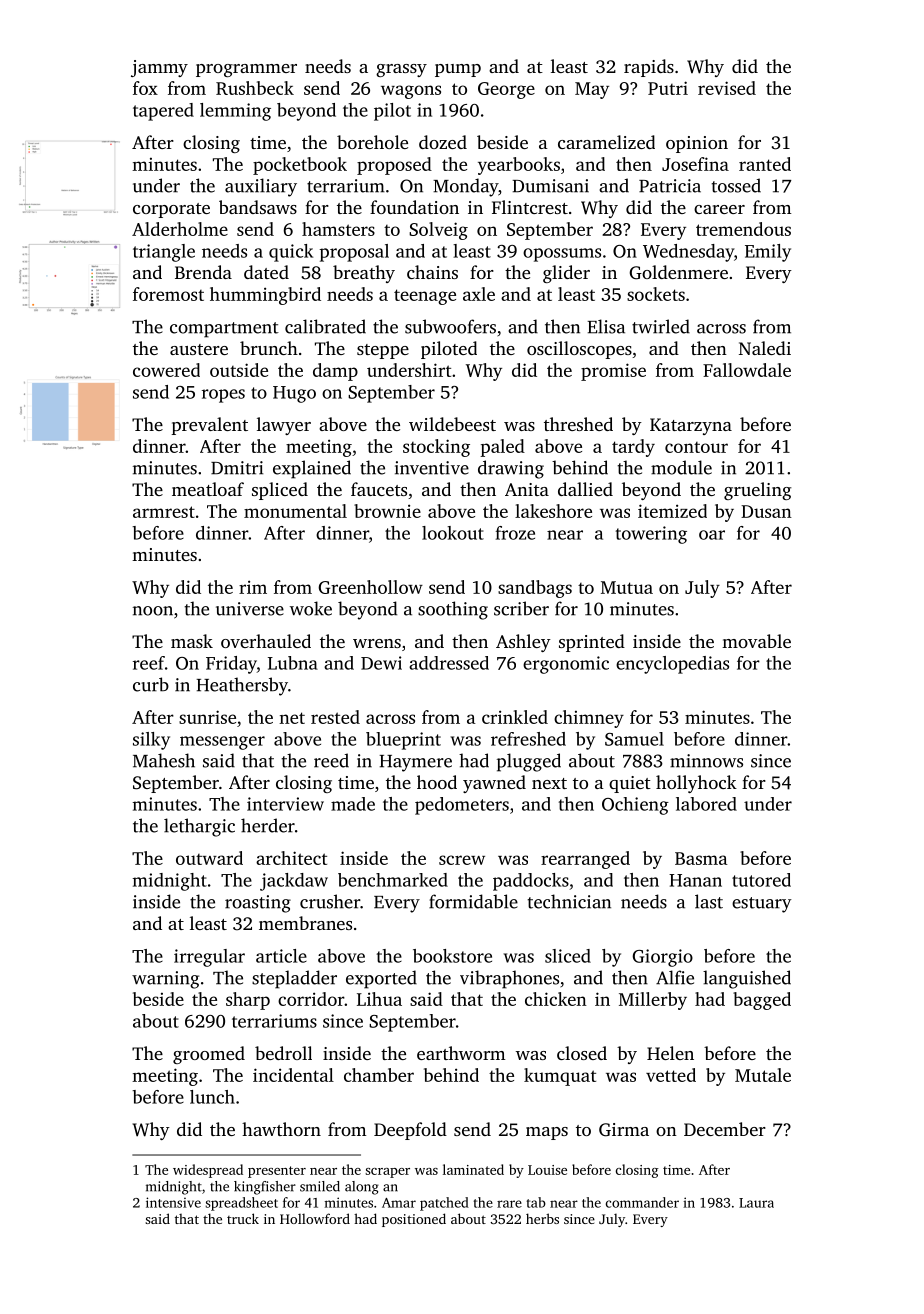 The height and width of the screenshot is (1314, 924). What do you see at coordinates (706, 804) in the screenshot?
I see `labored` at bounding box center [706, 804].
